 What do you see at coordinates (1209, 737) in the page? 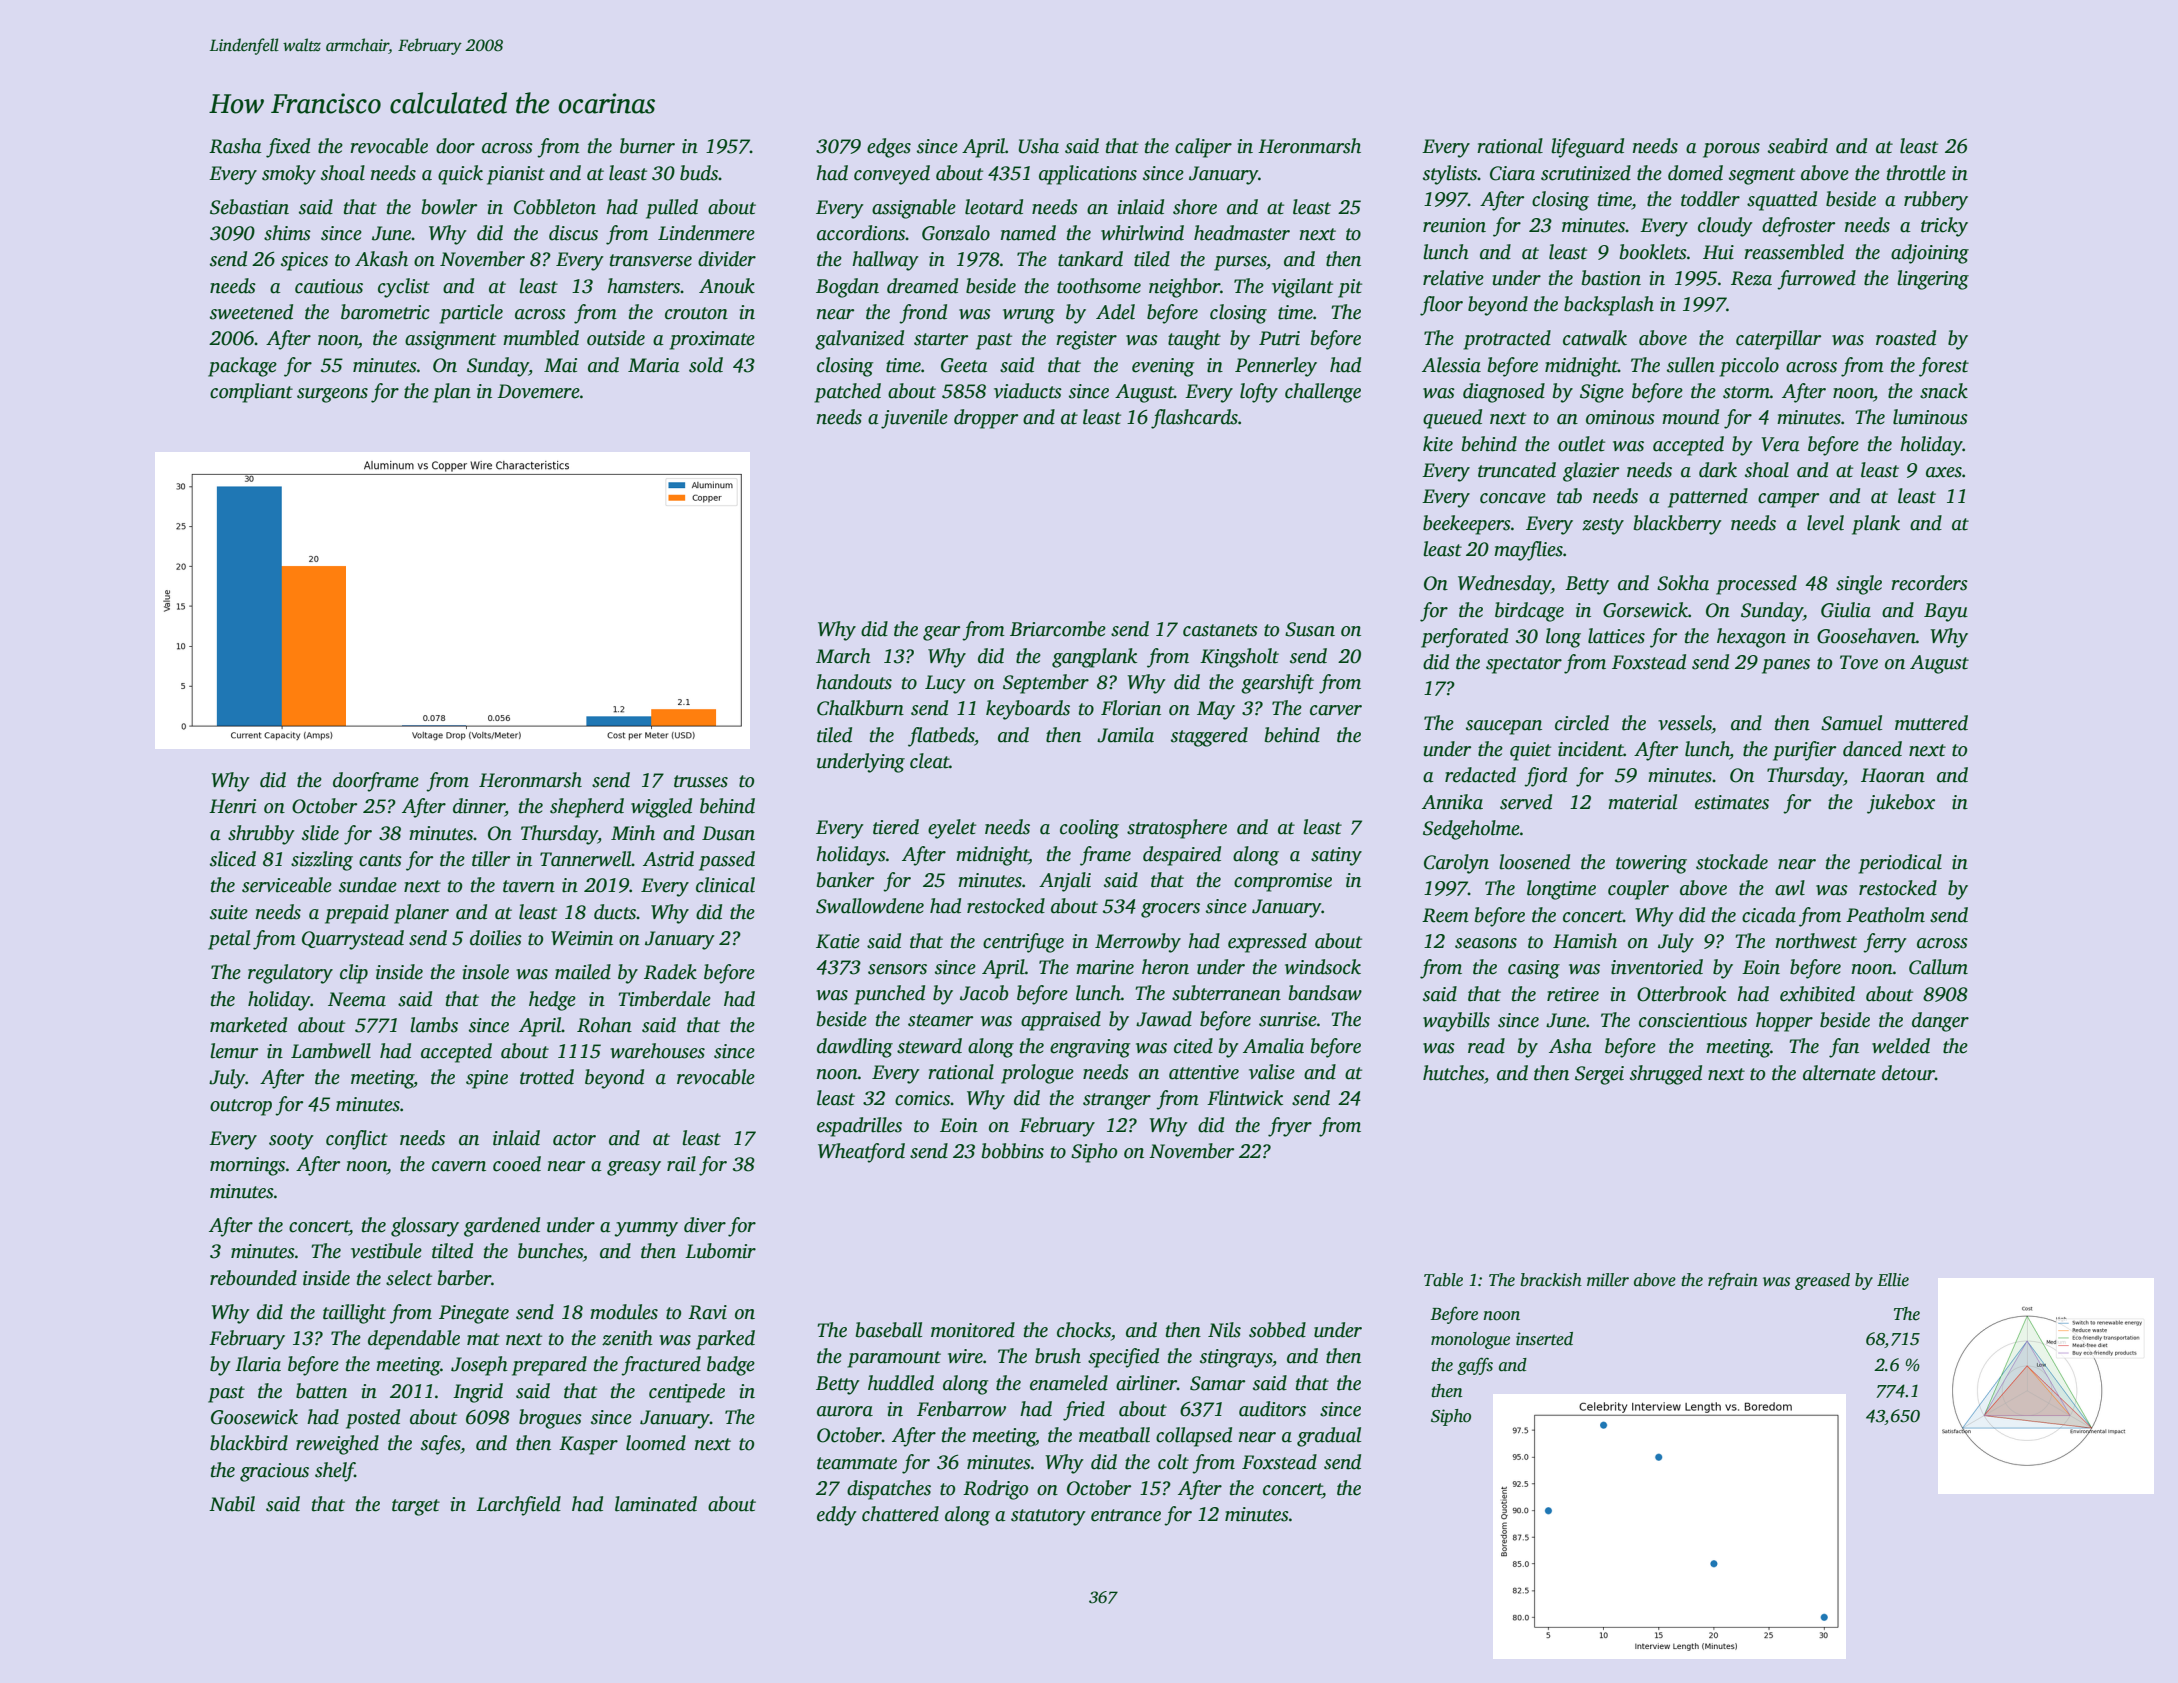
I see `staggered` at bounding box center [1209, 737].
